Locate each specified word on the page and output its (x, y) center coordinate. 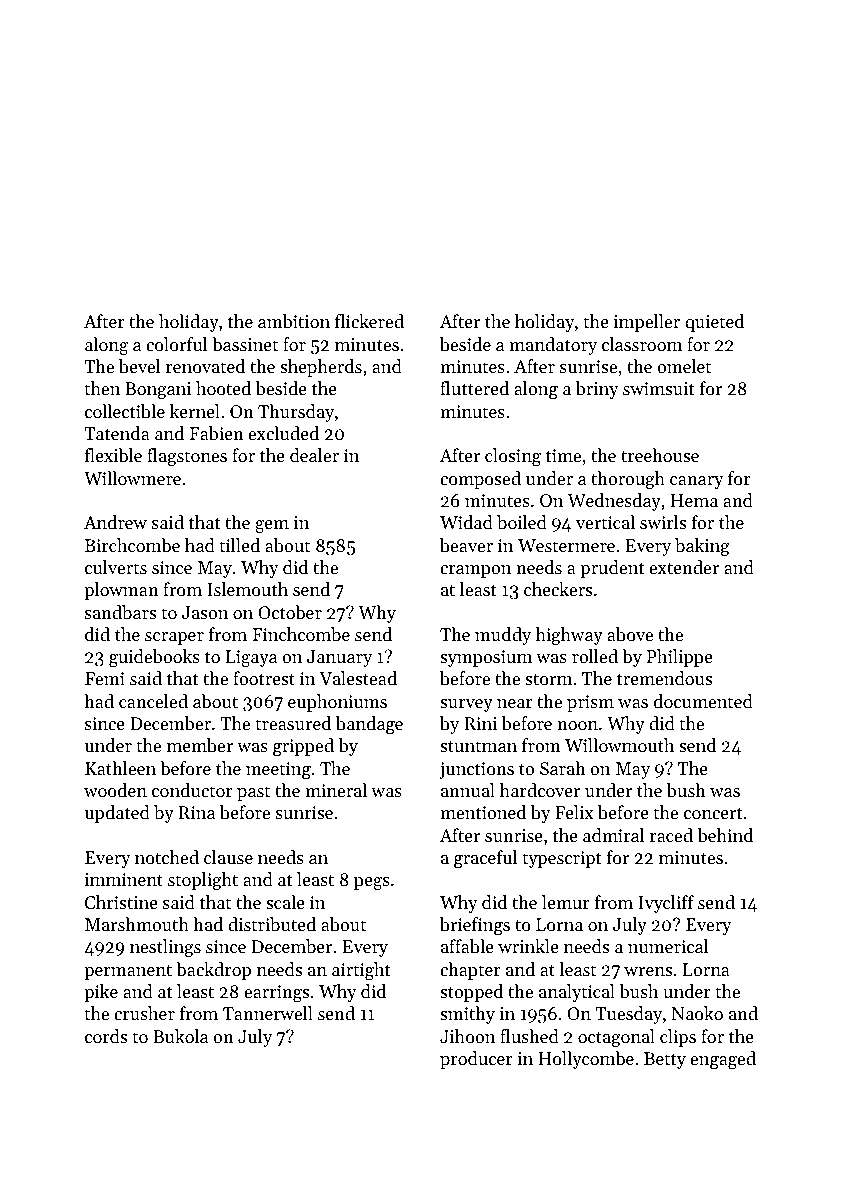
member (200, 745)
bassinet (245, 344)
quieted (714, 323)
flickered (369, 321)
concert (713, 813)
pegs (372, 883)
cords (106, 1036)
